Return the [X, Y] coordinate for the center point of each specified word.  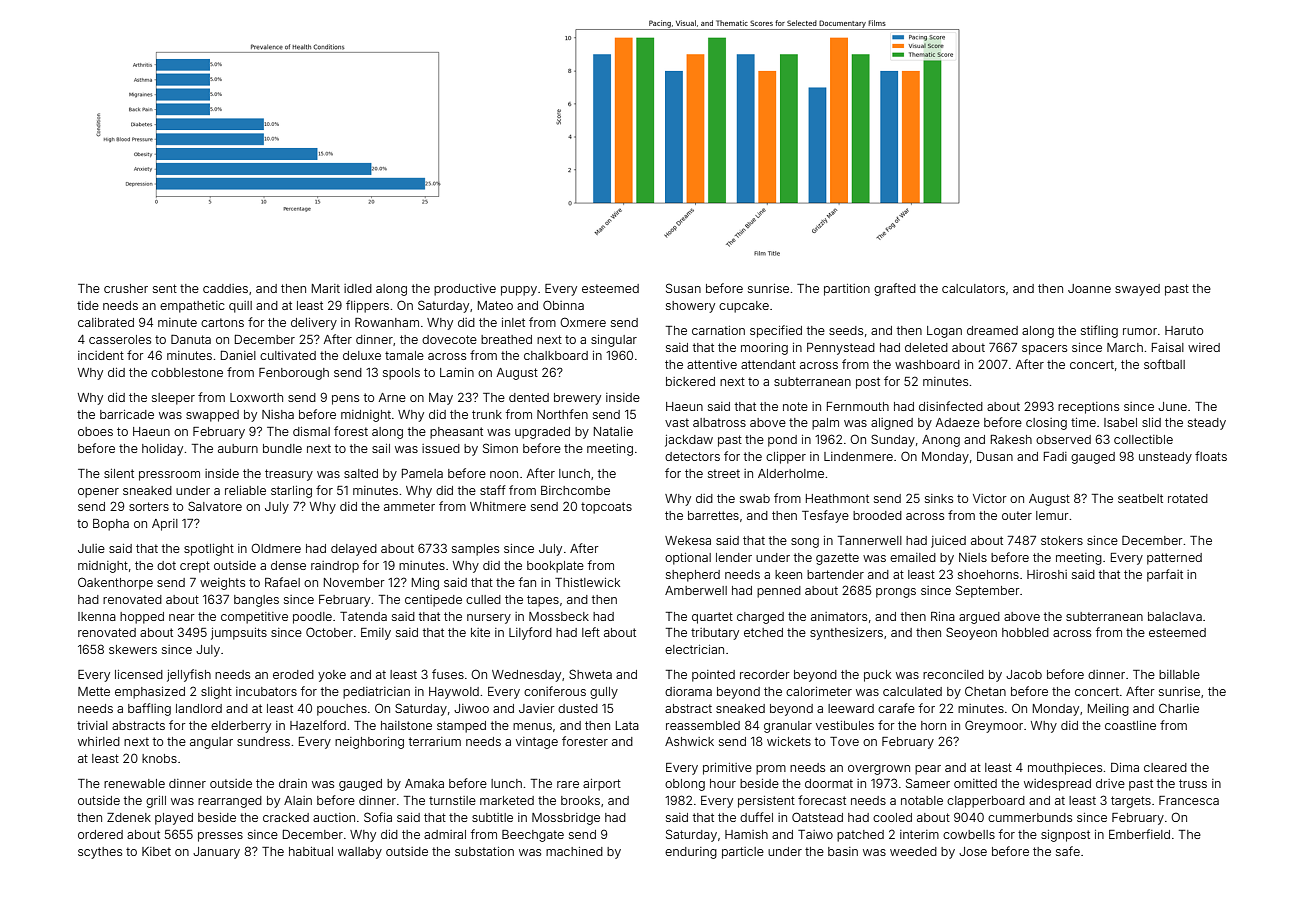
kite [480, 632]
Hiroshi [1047, 574]
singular [614, 341]
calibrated [106, 322]
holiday [162, 450]
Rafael [282, 582]
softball [1164, 364]
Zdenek [129, 817]
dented [529, 397]
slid [1151, 422]
